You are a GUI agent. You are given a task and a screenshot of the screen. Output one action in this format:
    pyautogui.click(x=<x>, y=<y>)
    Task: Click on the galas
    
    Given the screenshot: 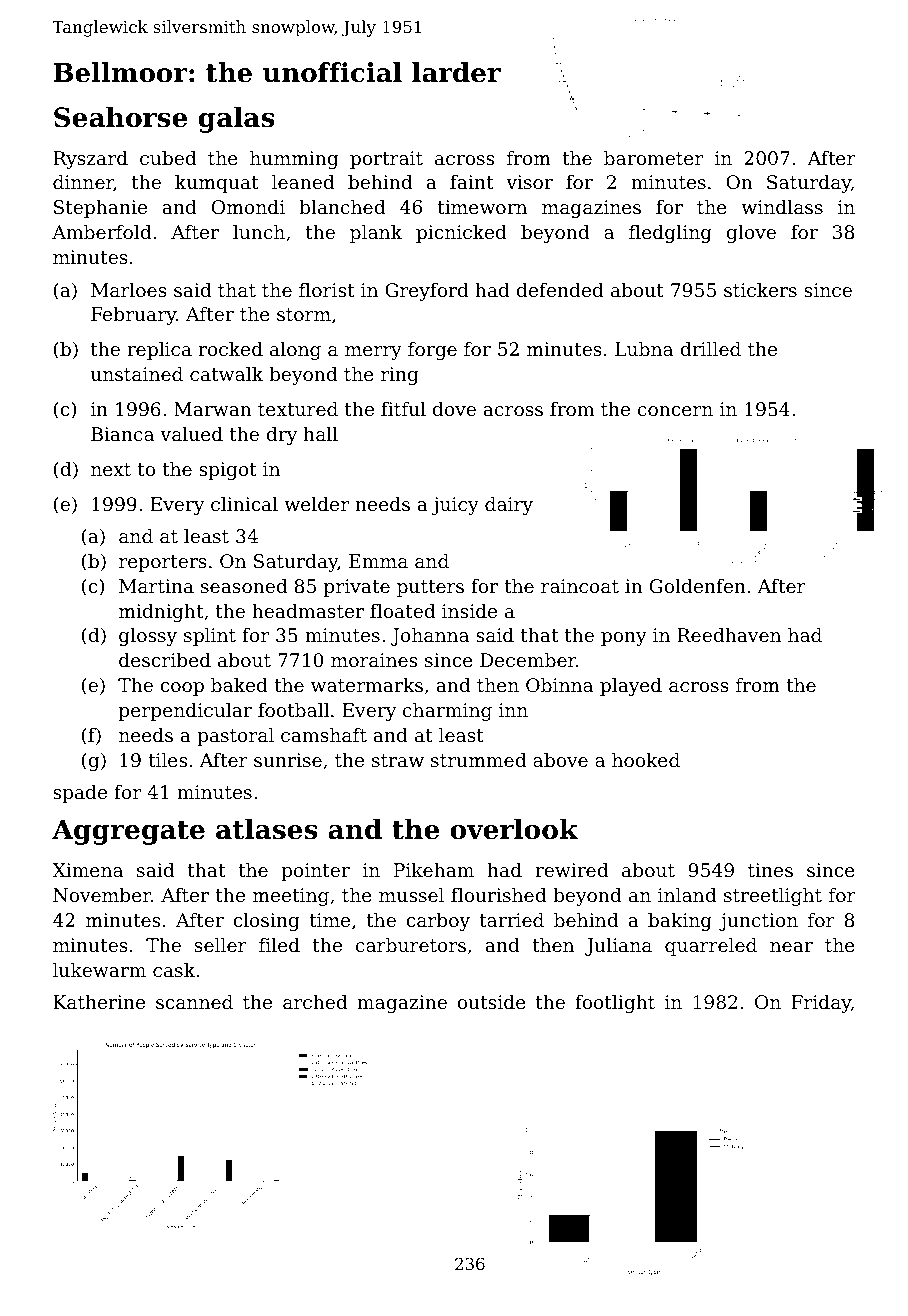 What is the action you would take?
    pyautogui.click(x=236, y=120)
